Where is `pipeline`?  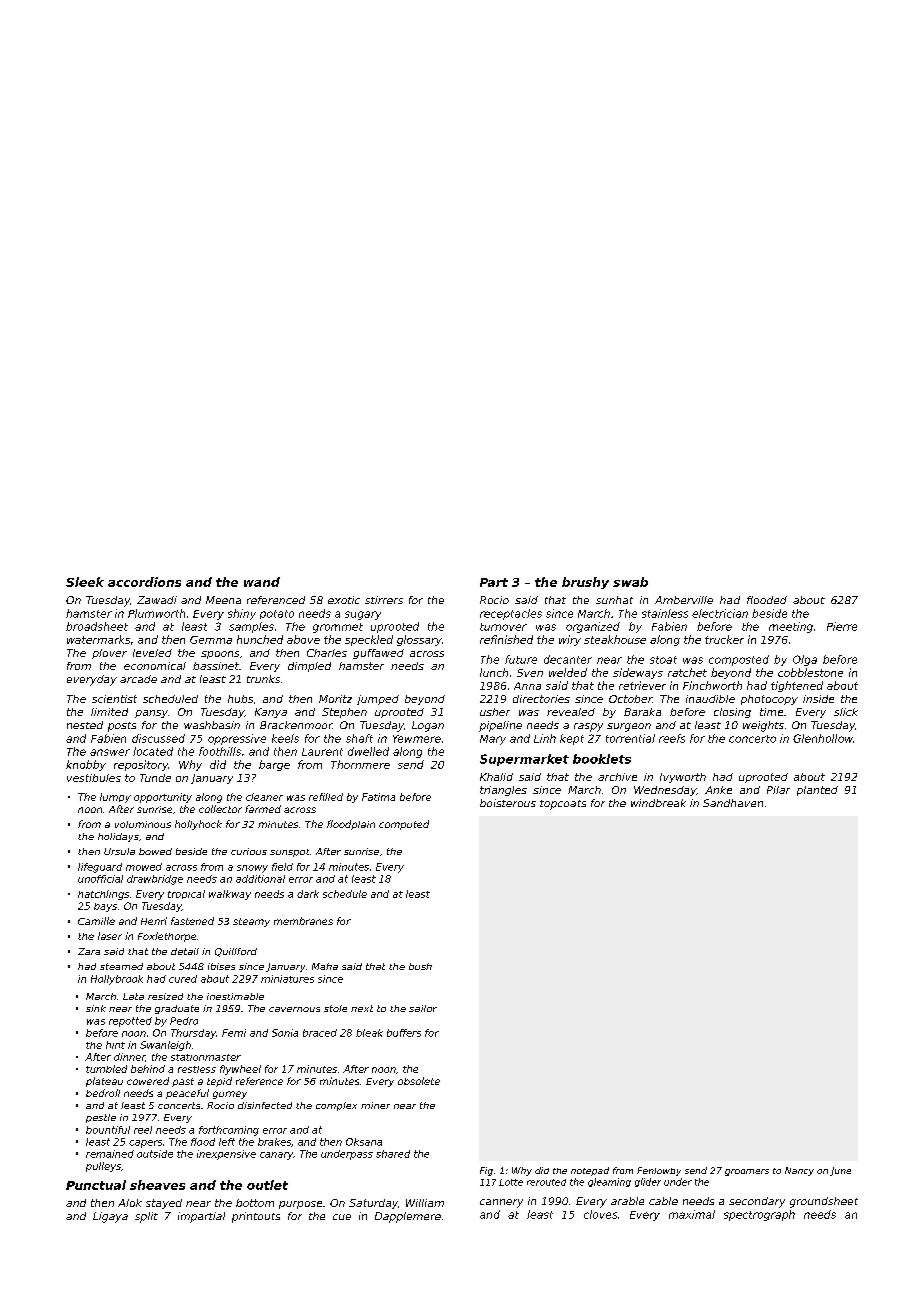 pipeline is located at coordinates (500, 726).
